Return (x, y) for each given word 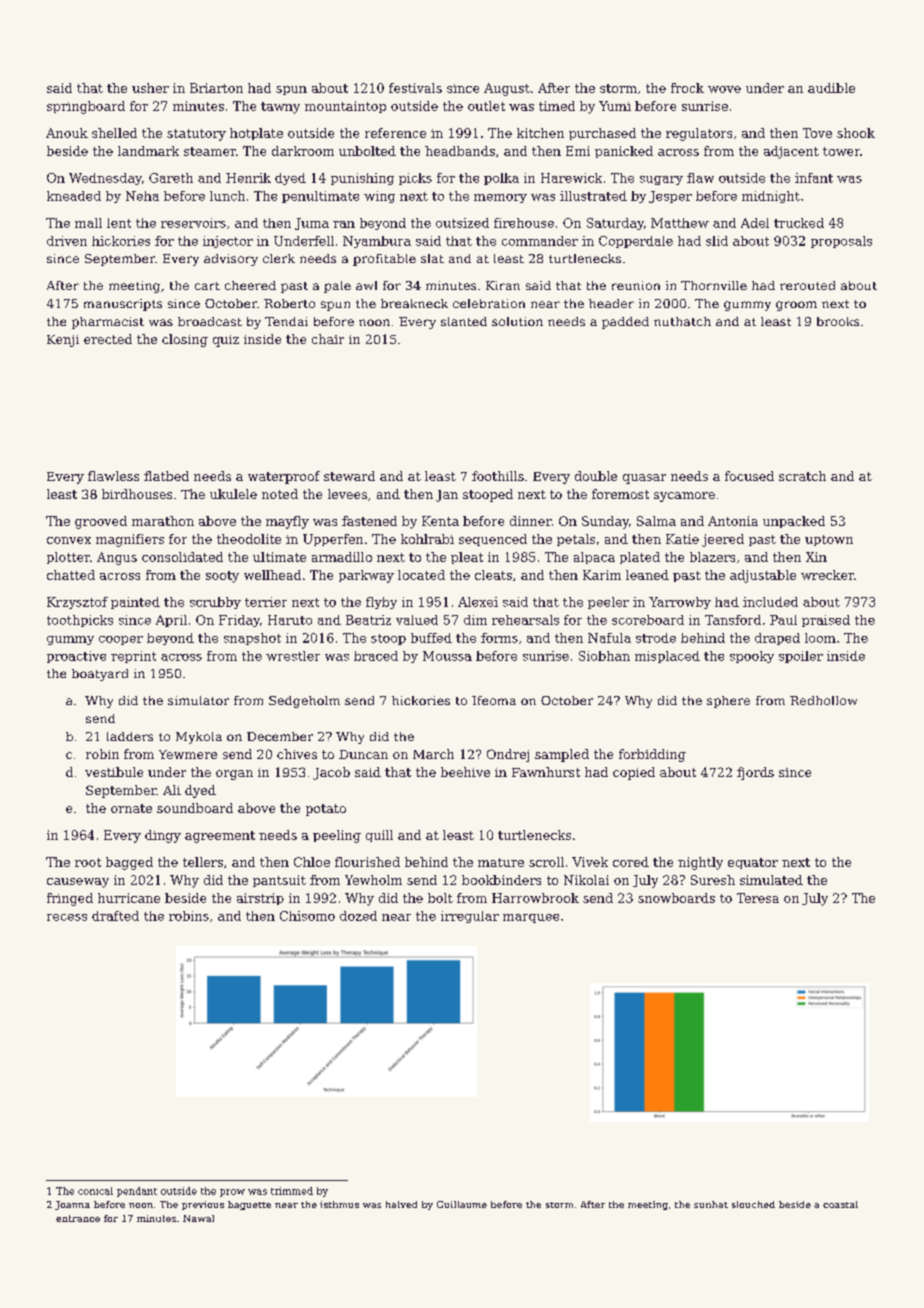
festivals (415, 88)
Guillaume (462, 1204)
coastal (840, 1204)
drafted (115, 916)
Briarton (216, 88)
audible (831, 88)
